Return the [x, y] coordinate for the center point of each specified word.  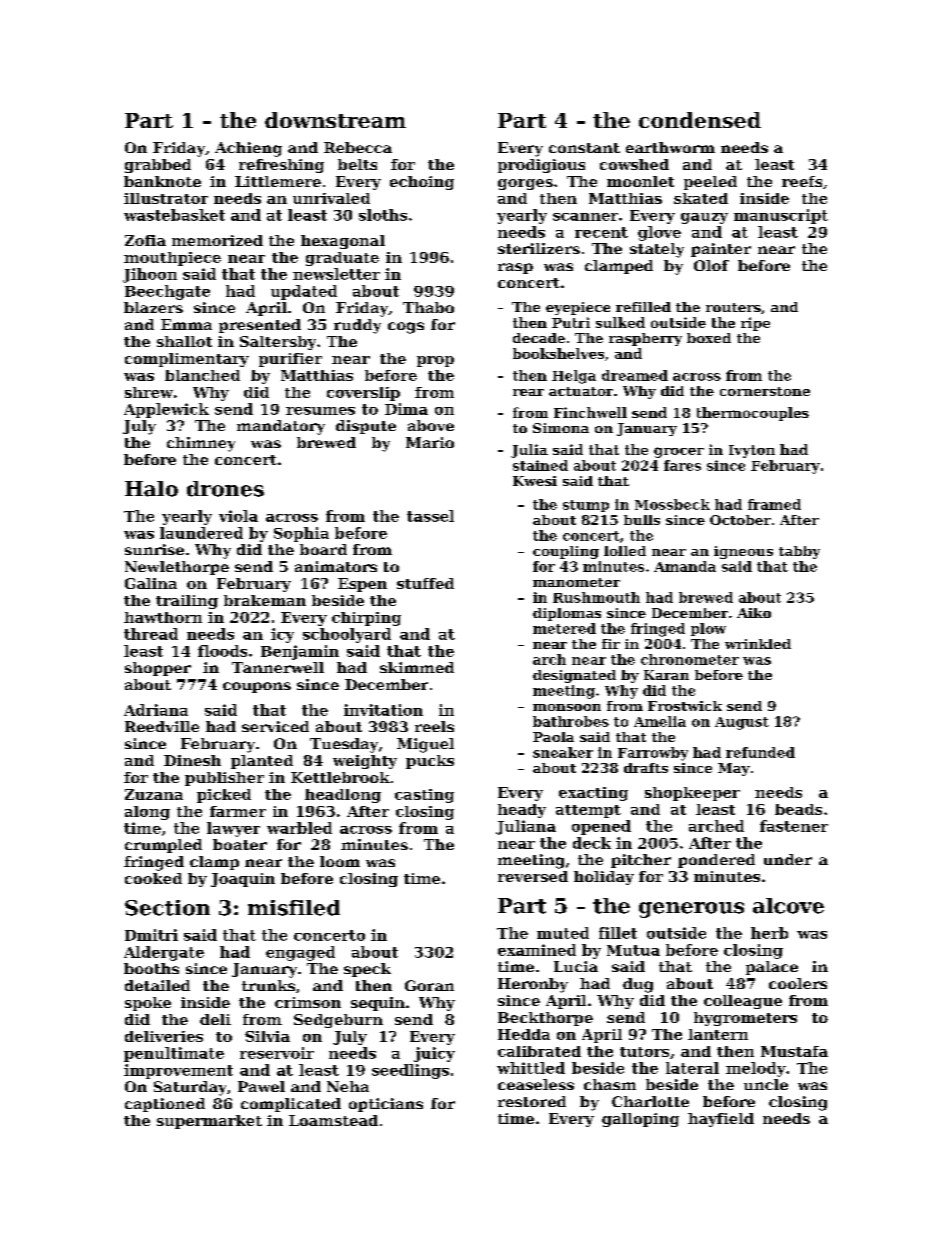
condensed [700, 120]
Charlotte [650, 1101]
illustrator [166, 198]
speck [367, 970]
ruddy [357, 326]
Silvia [267, 1036]
